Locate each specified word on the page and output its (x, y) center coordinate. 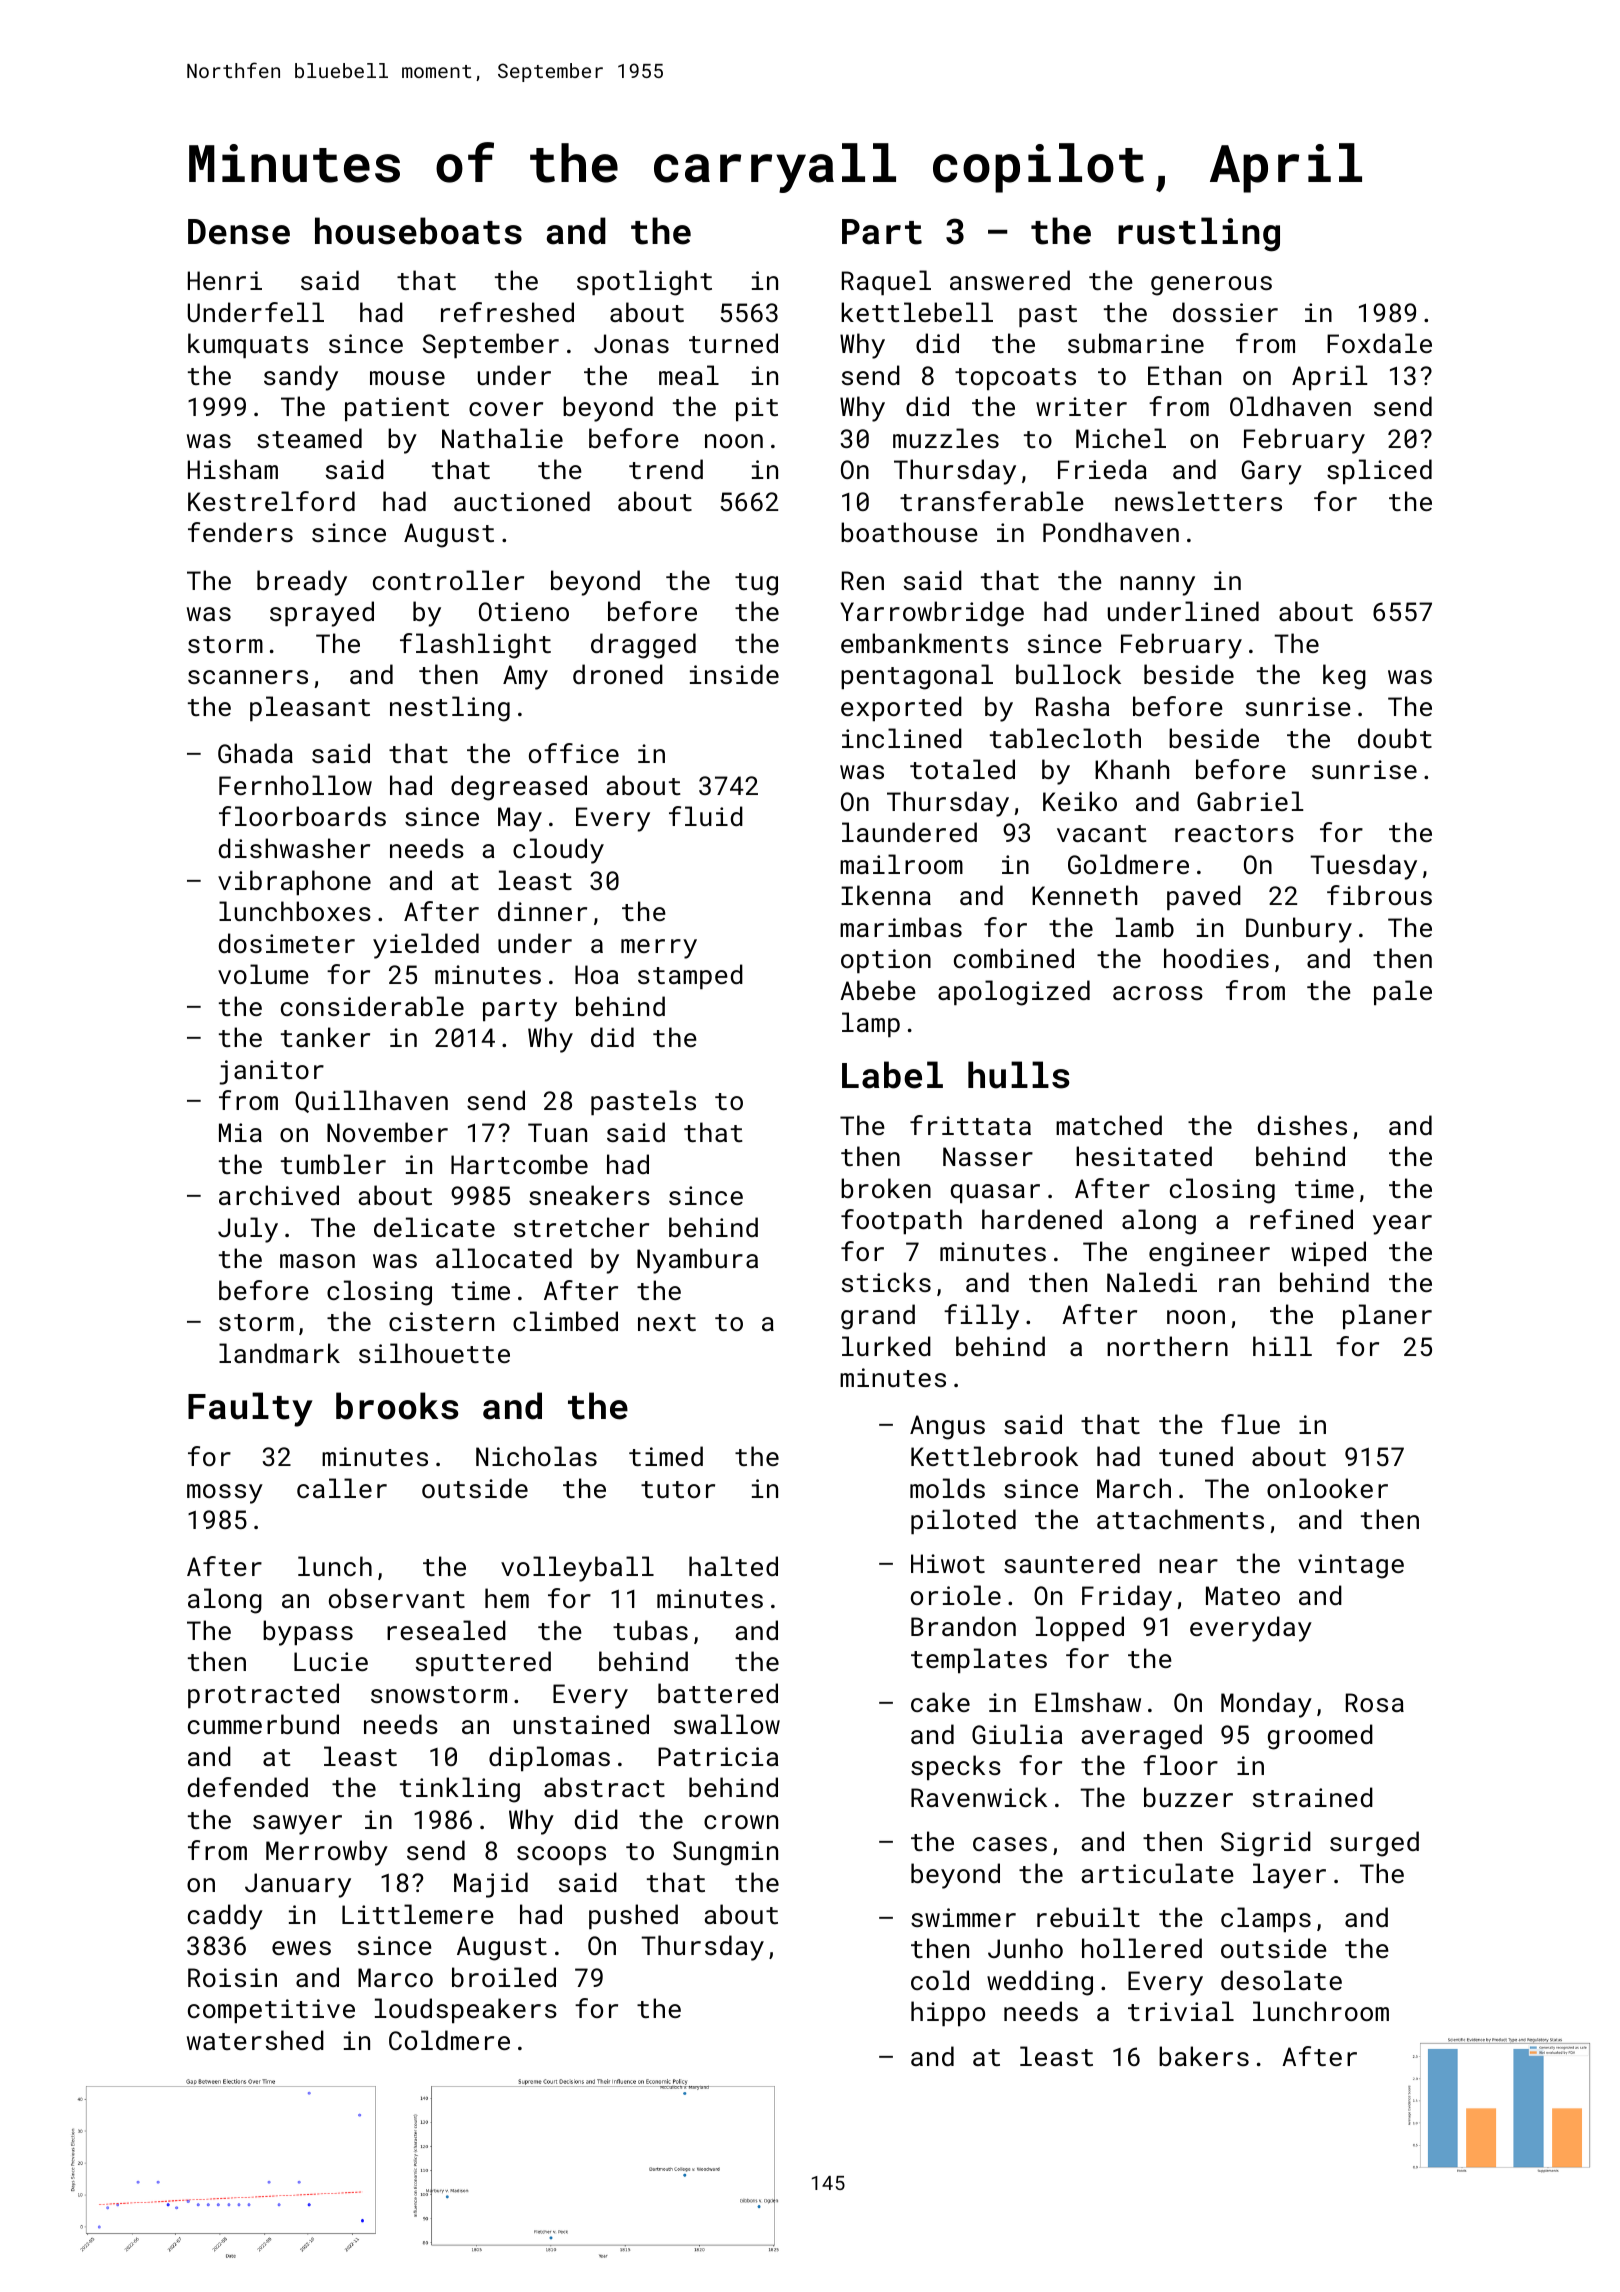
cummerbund (263, 1724)
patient (397, 409)
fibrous (1379, 895)
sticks (886, 1282)
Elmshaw (1088, 1702)
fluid (706, 816)
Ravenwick (979, 1797)
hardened (1042, 1219)
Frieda (1102, 469)
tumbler (333, 1164)
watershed (255, 2040)
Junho (1025, 1948)
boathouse (909, 532)
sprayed (322, 614)
